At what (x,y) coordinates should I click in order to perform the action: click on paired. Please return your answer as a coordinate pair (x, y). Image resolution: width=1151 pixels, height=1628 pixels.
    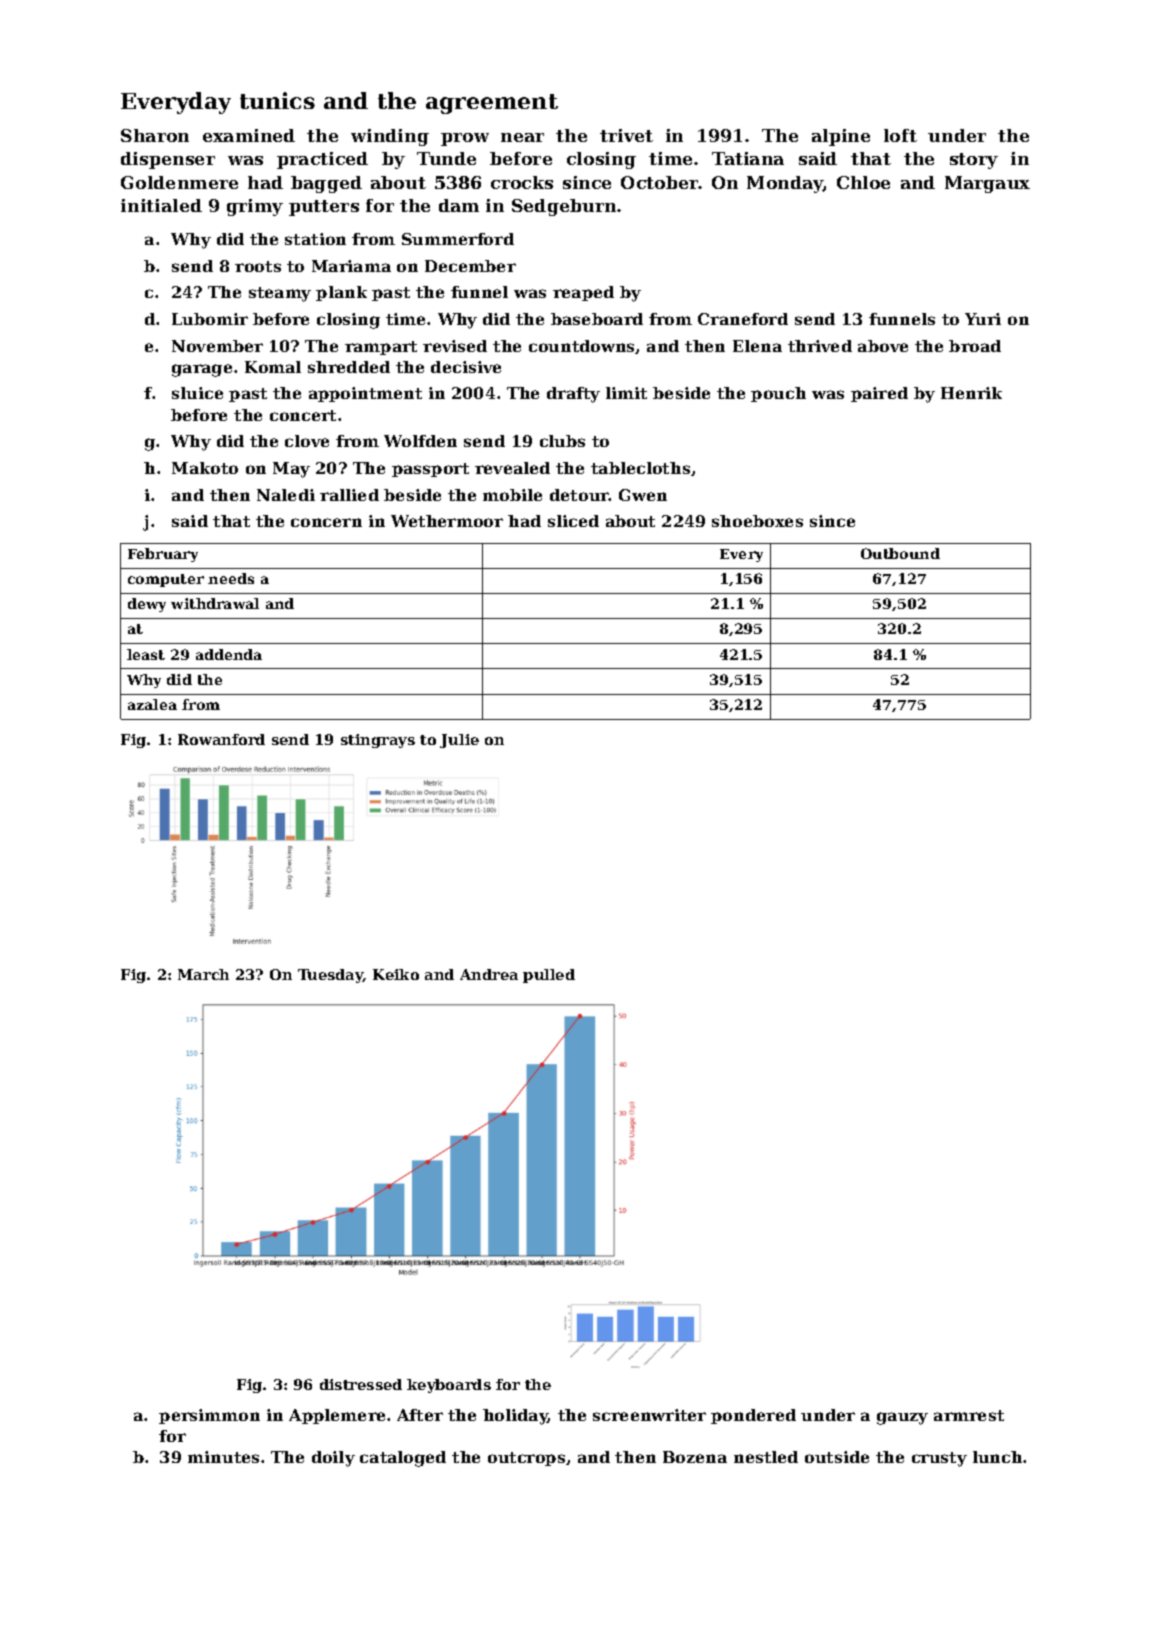
    Looking at the image, I should click on (879, 394).
